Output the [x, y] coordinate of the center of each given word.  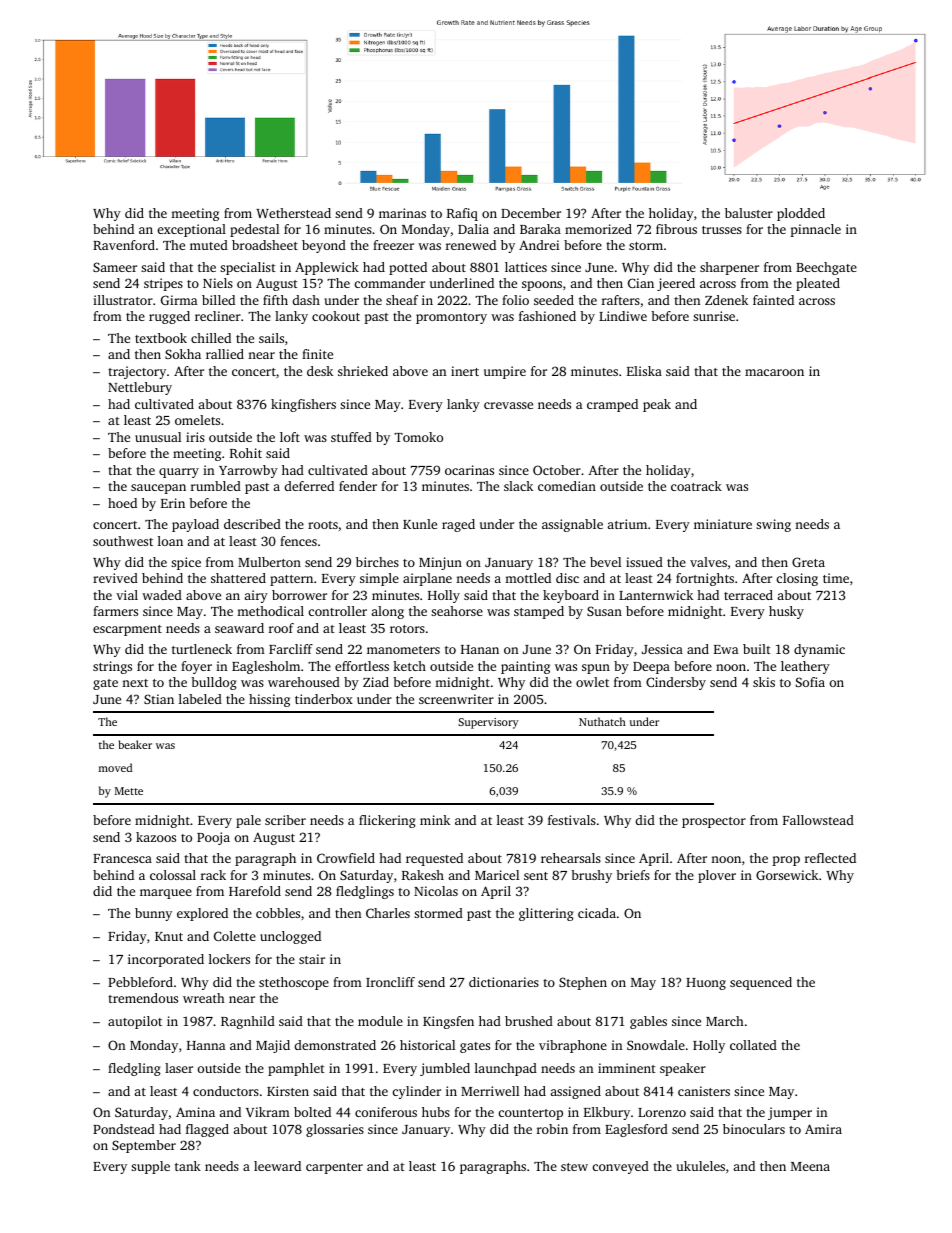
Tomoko [418, 437]
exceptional [192, 230]
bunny [153, 914]
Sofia [810, 682]
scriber [285, 820]
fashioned [547, 316]
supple [150, 1167]
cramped [612, 405]
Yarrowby [248, 471]
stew [574, 1167]
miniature [723, 524]
